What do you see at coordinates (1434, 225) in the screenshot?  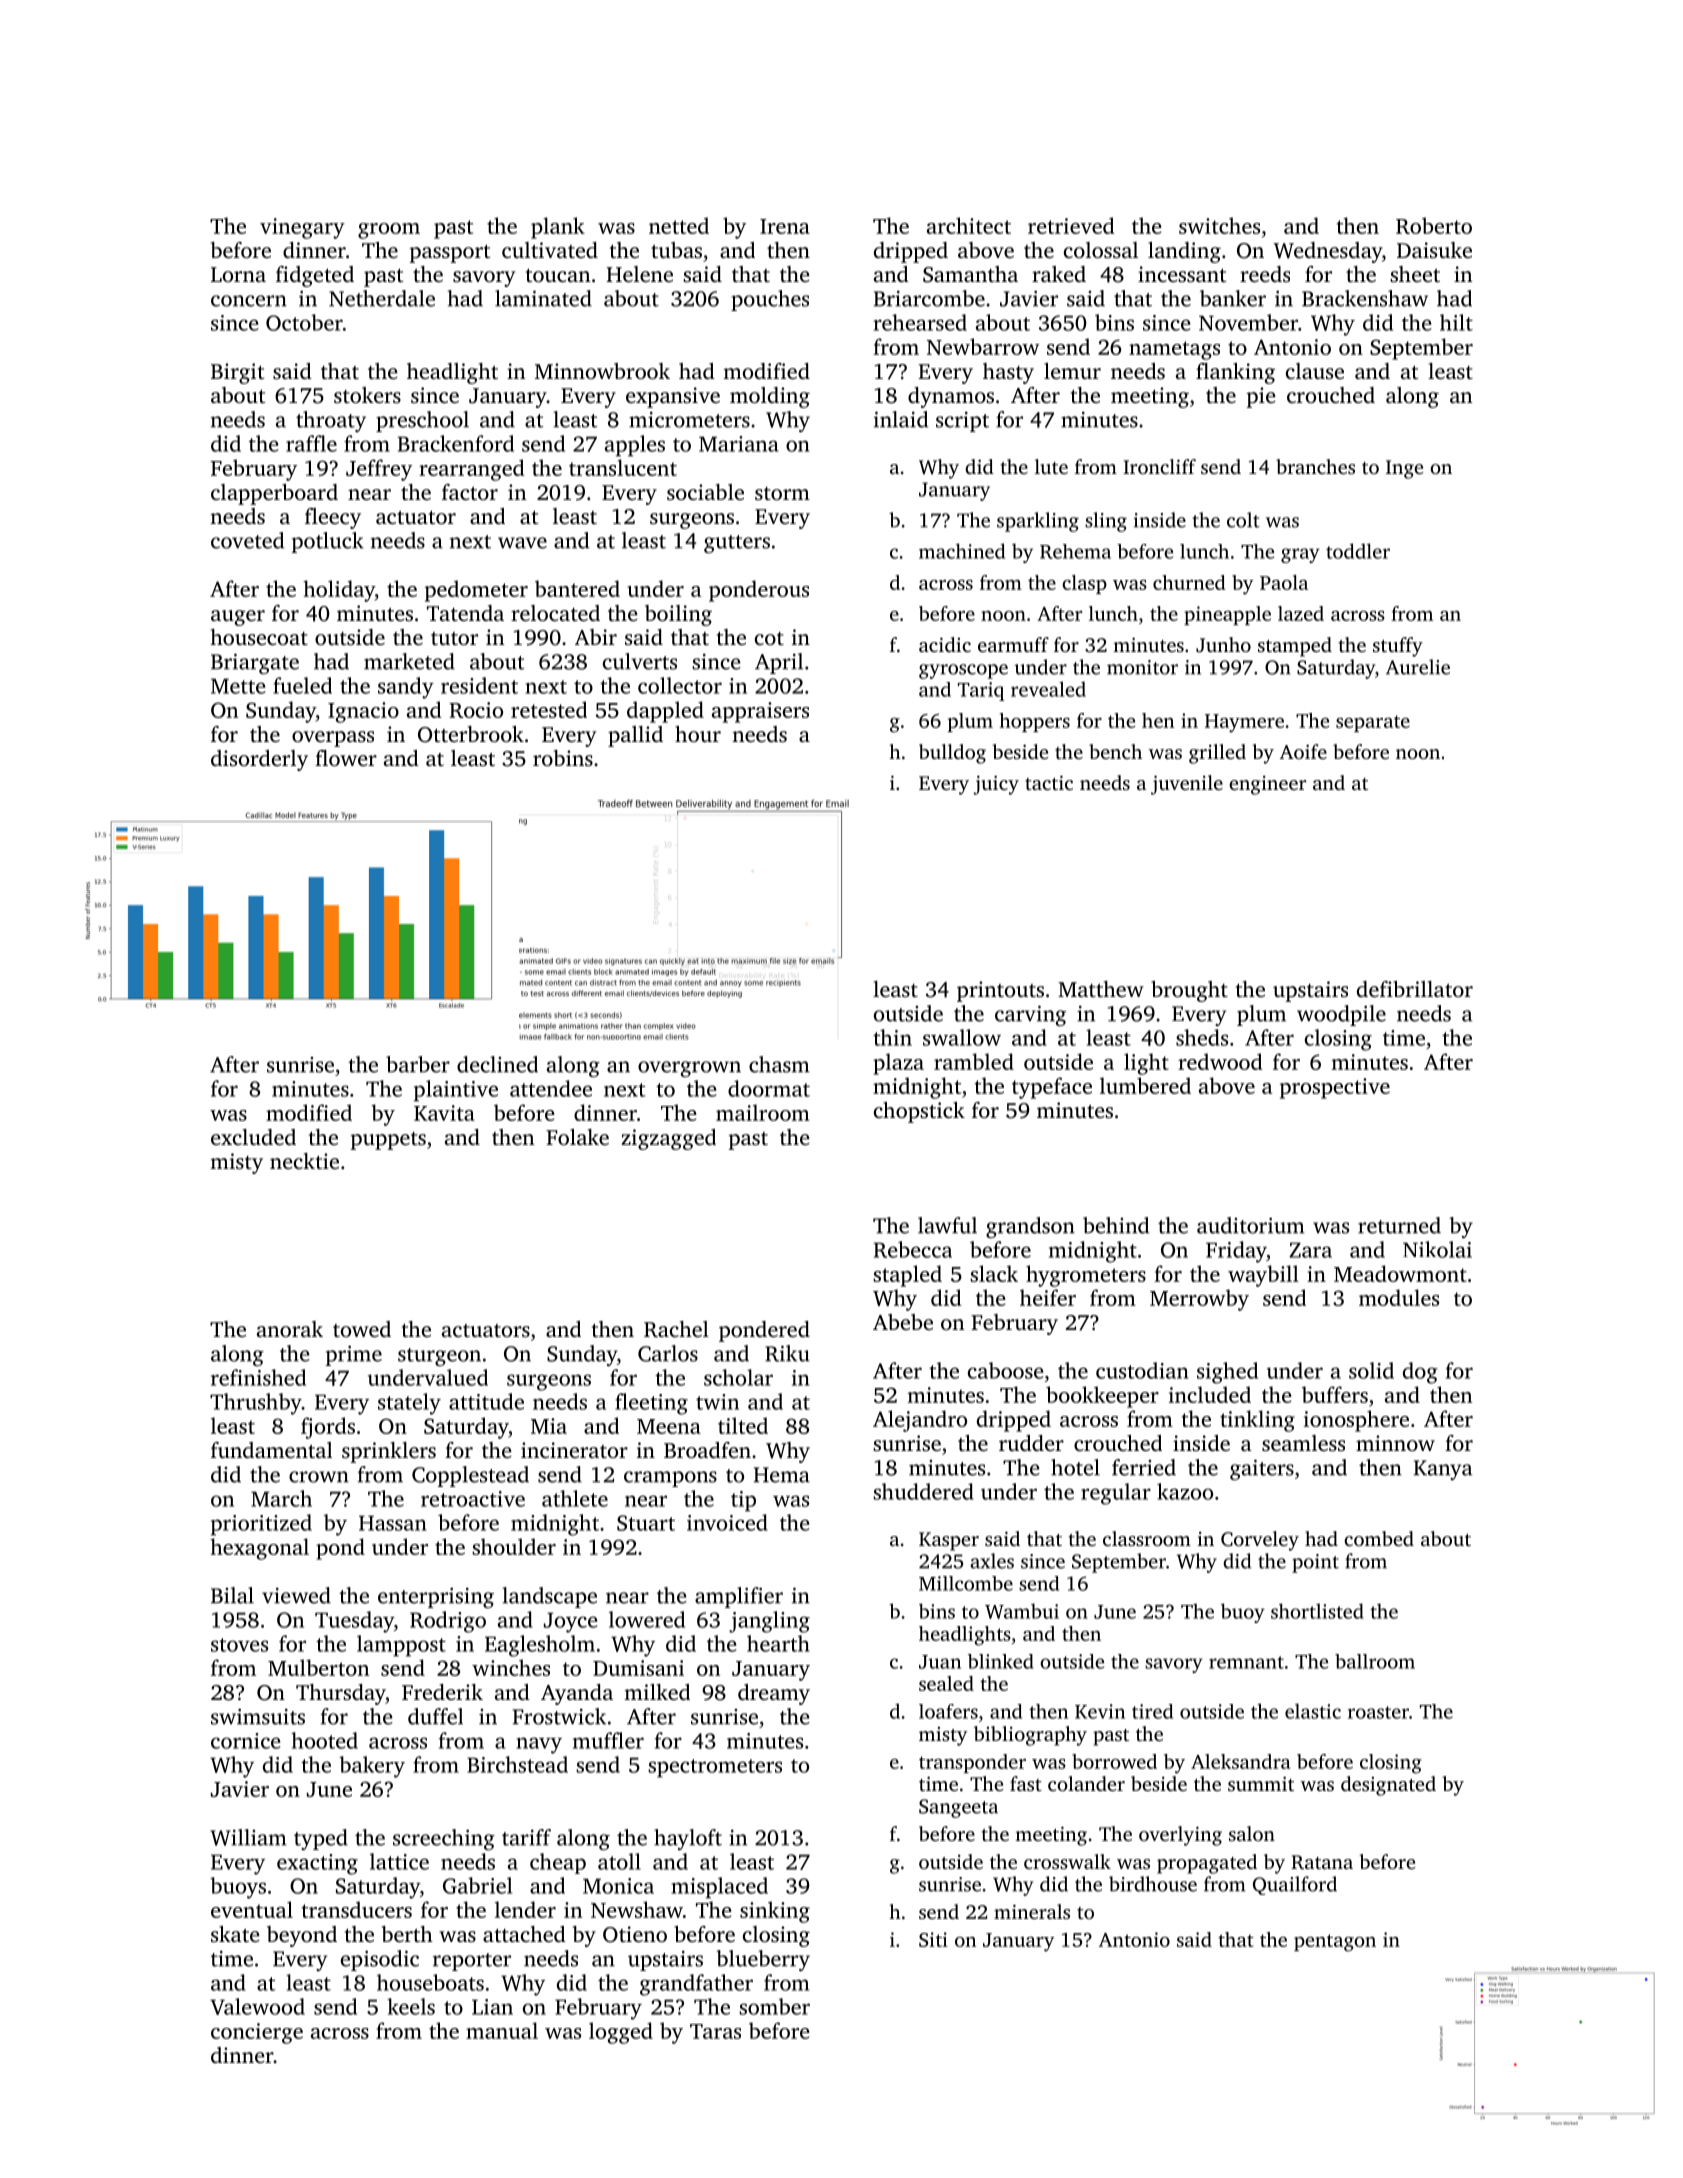 I see `Roberto` at bounding box center [1434, 225].
